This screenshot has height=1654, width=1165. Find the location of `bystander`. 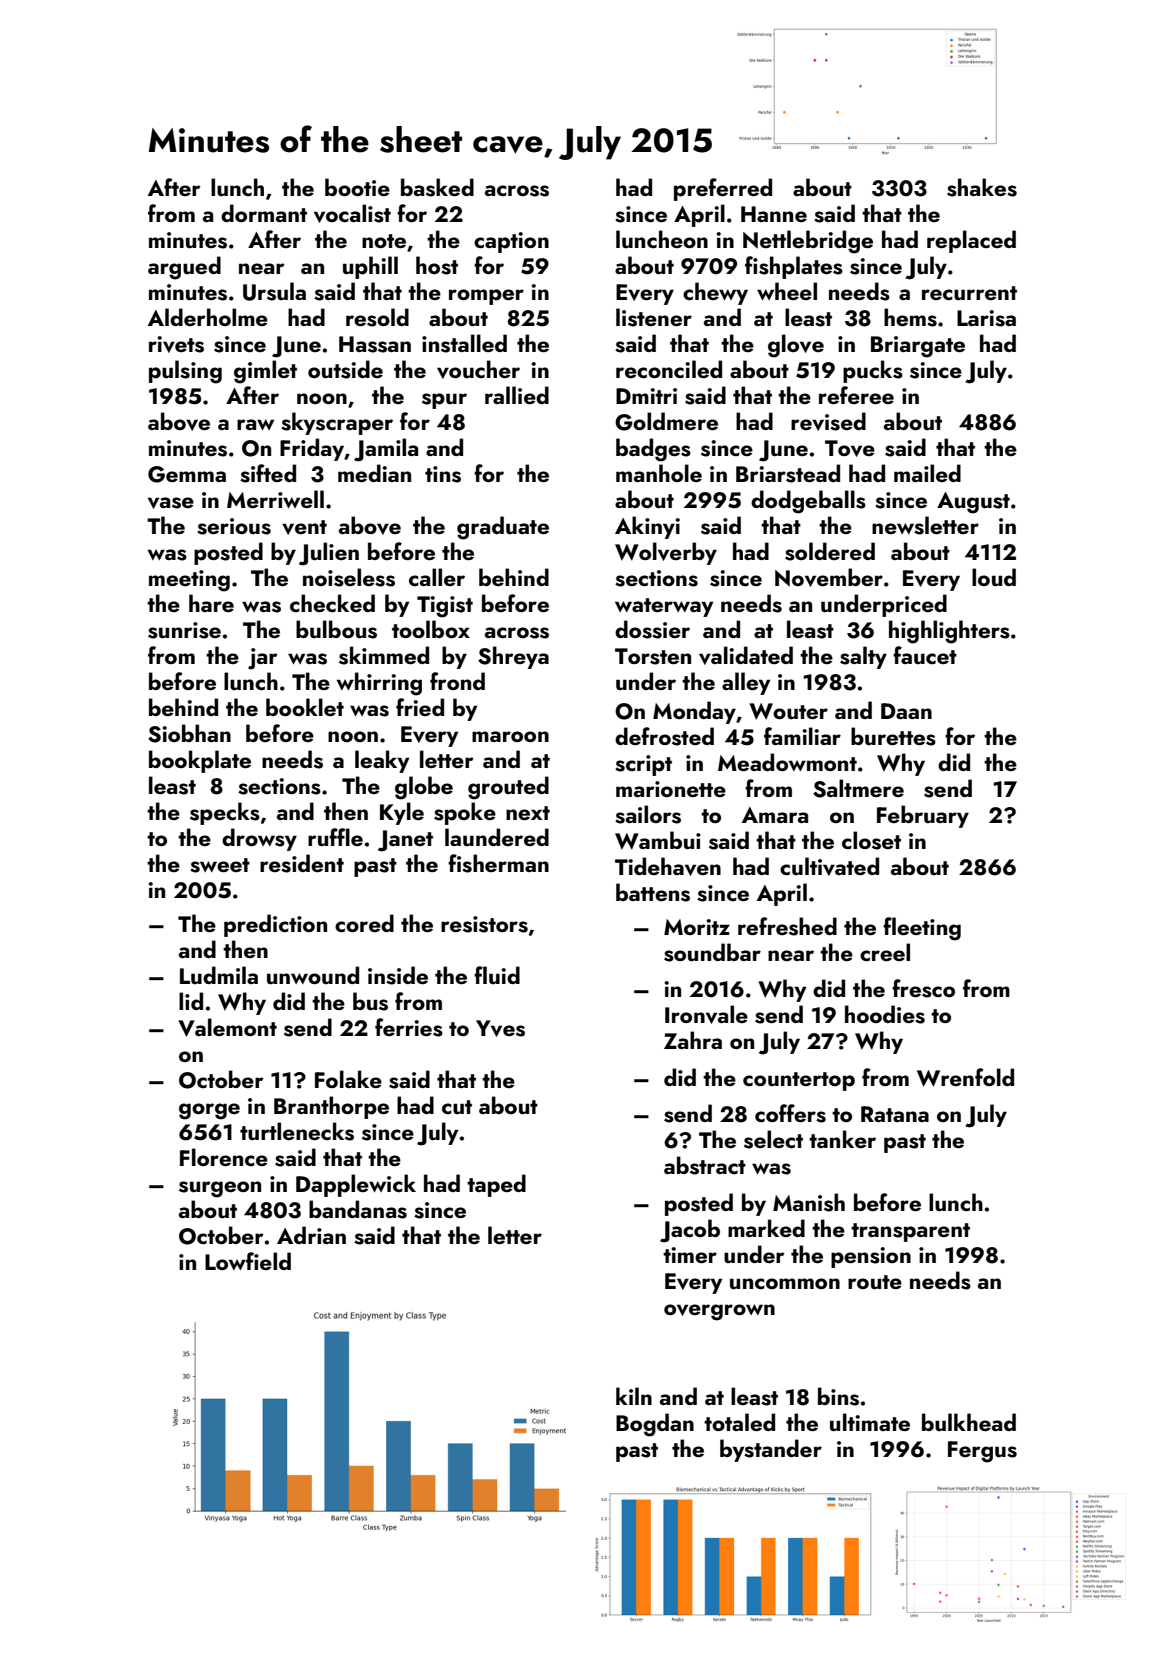

bystander is located at coordinates (771, 1450).
